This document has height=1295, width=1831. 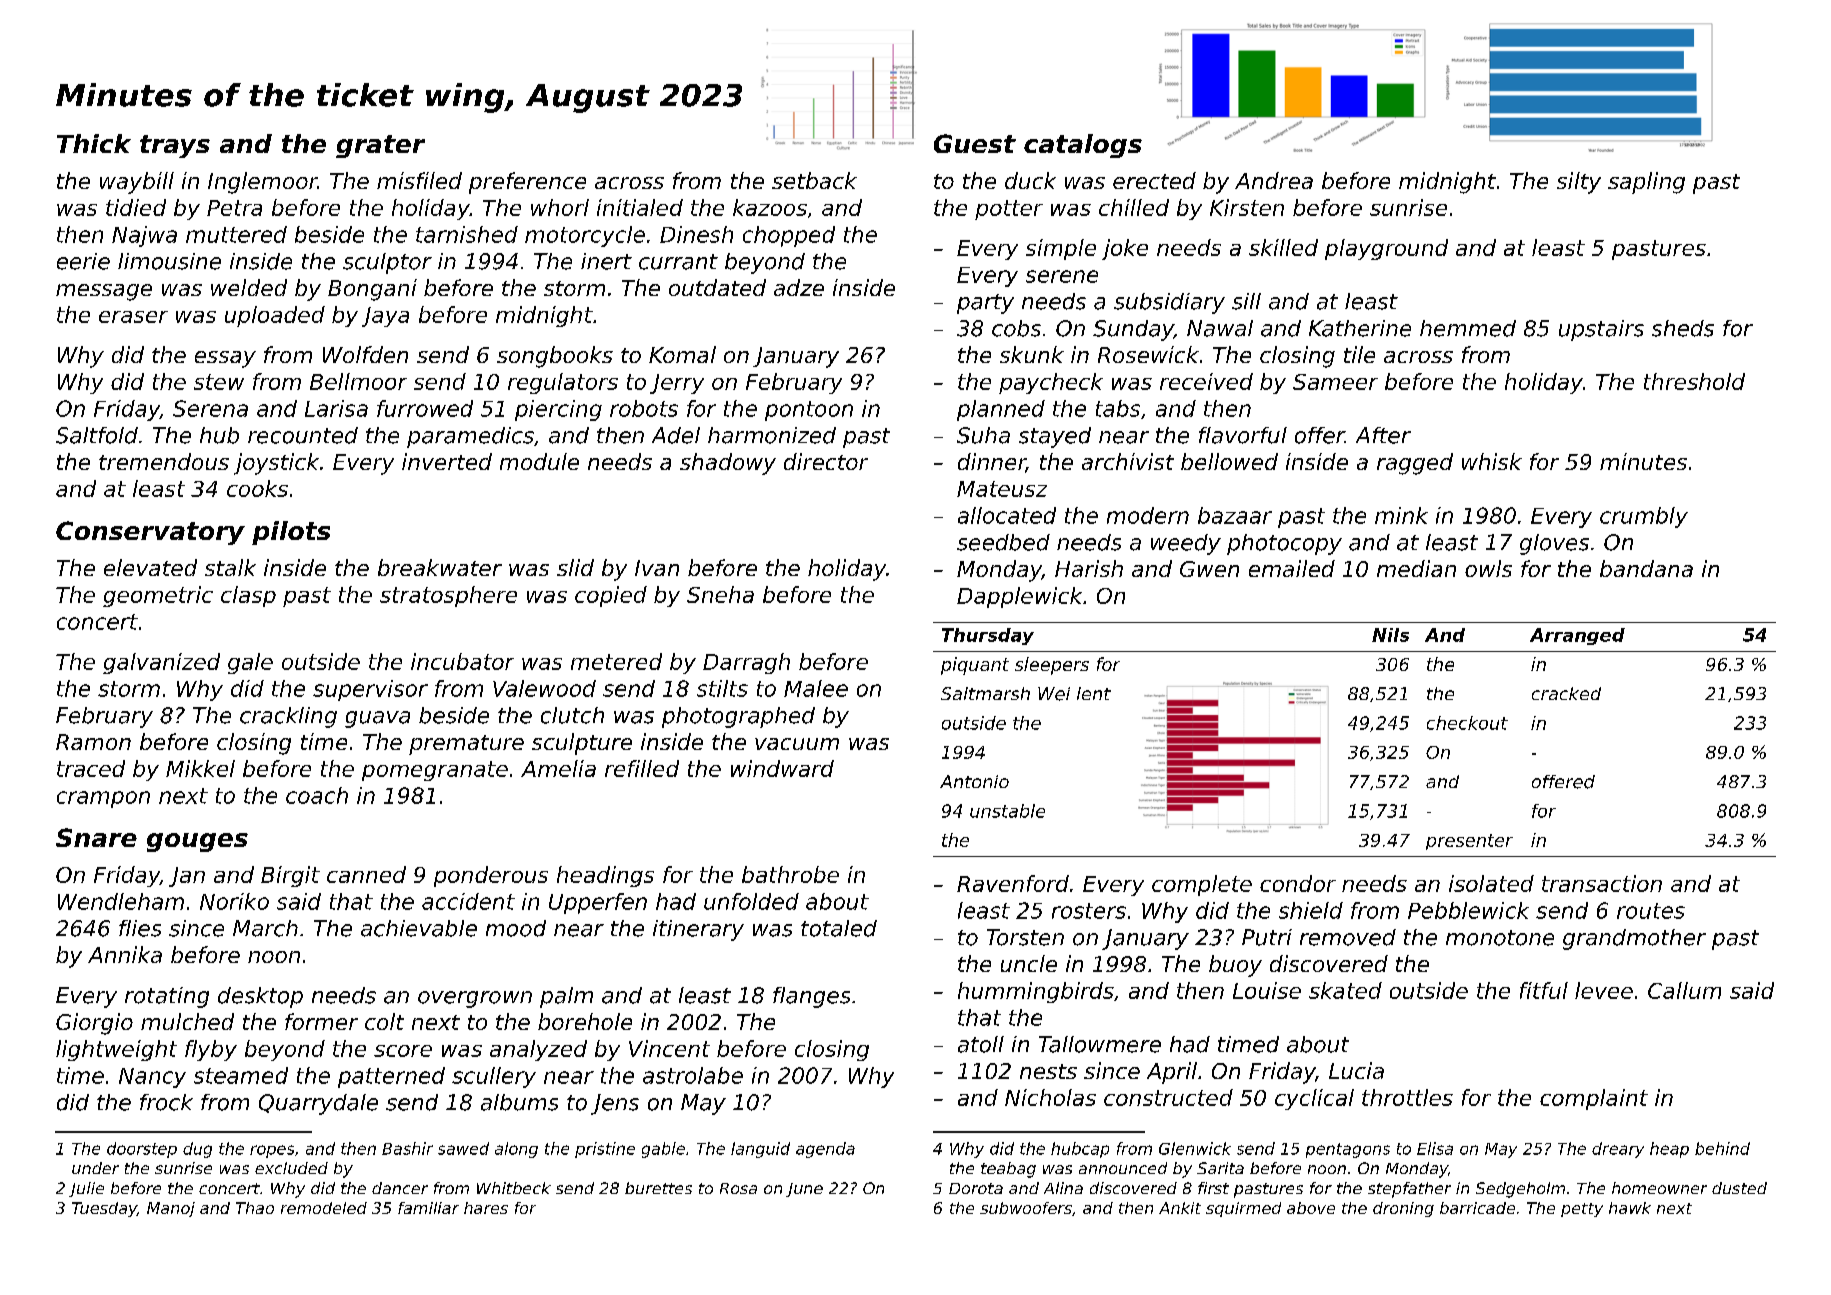 What do you see at coordinates (985, 693) in the document?
I see `Saltmarsh` at bounding box center [985, 693].
